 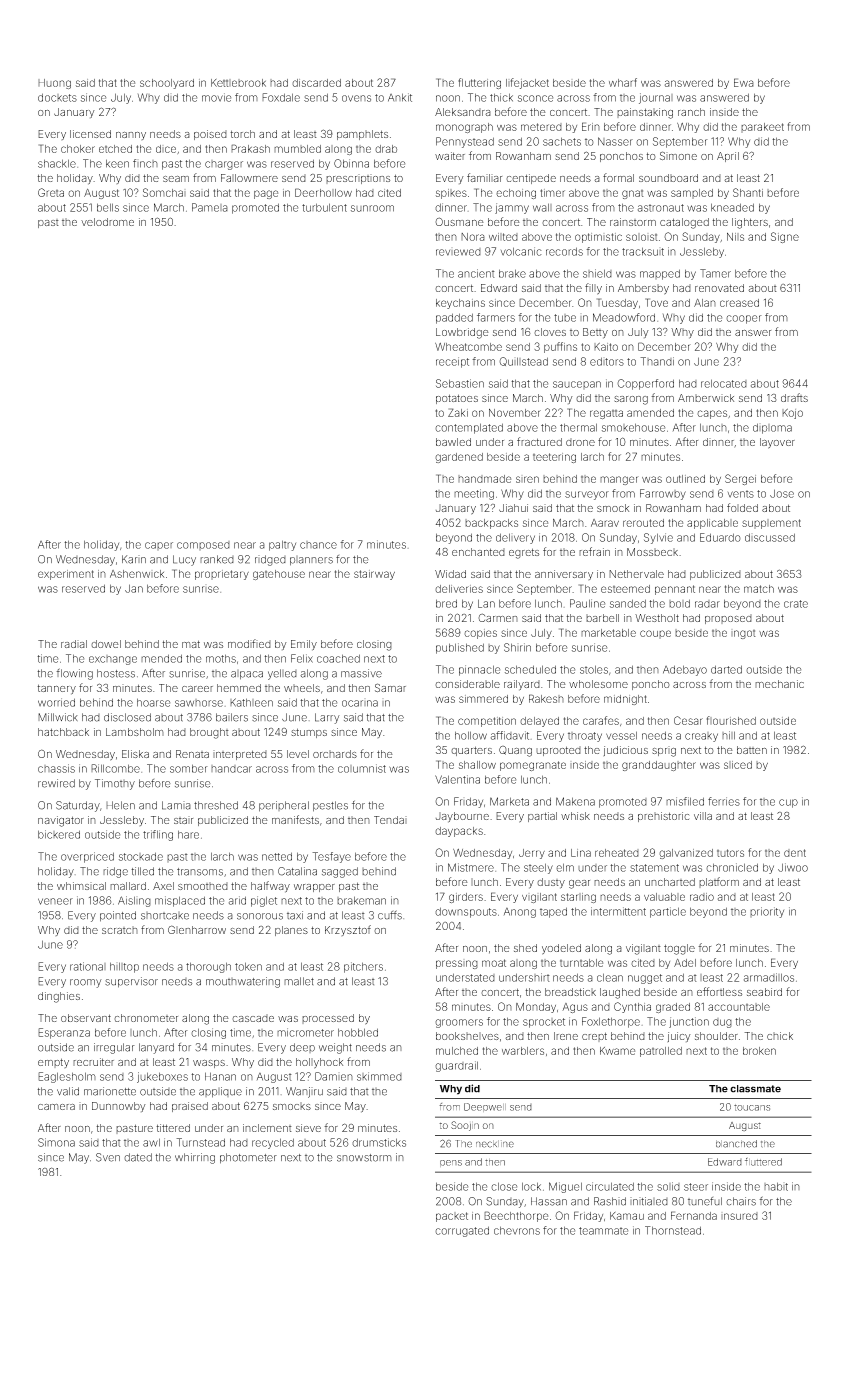 What do you see at coordinates (675, 590) in the screenshot?
I see `pennant` at bounding box center [675, 590].
